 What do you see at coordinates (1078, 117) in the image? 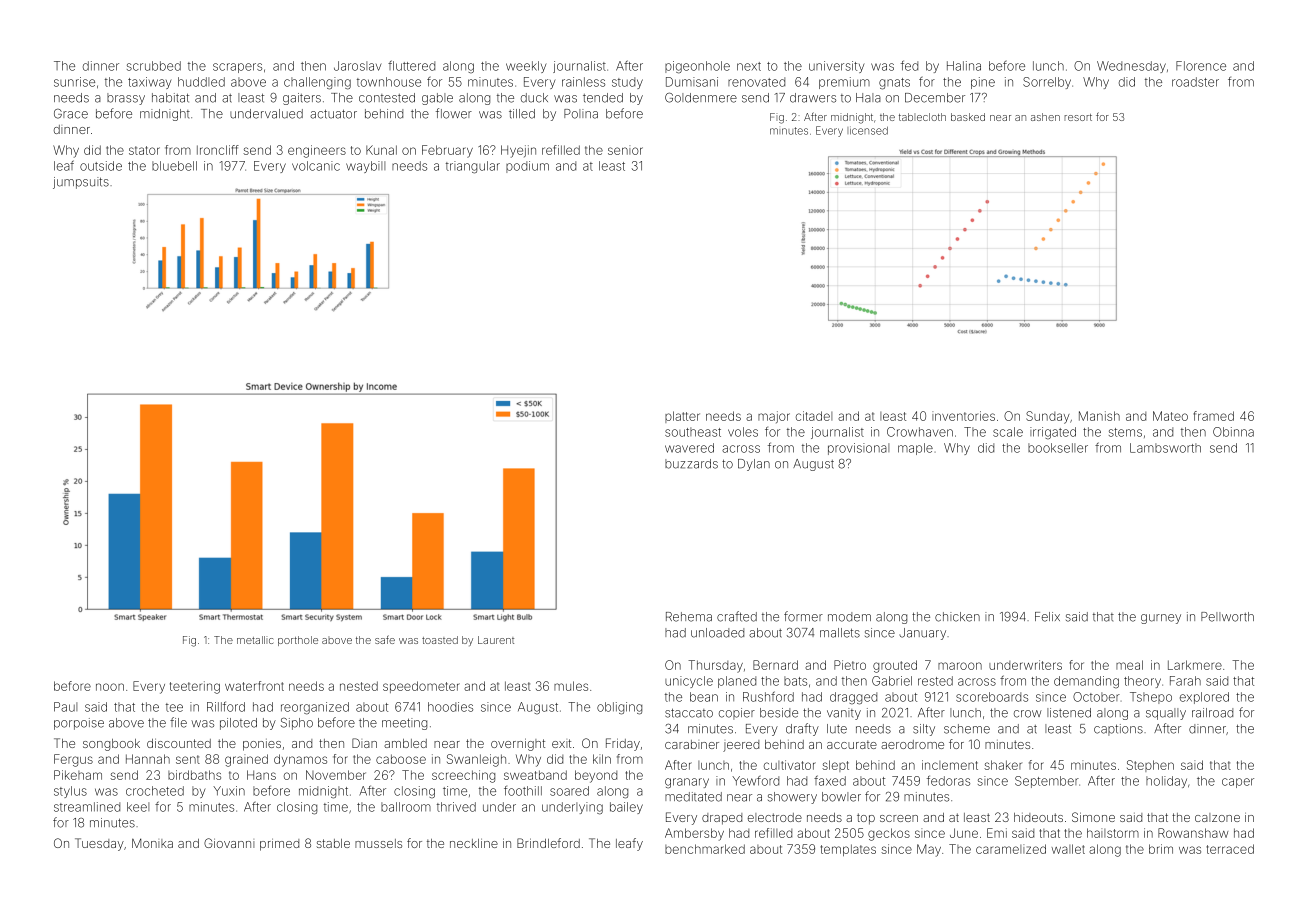
I see `resort` at bounding box center [1078, 117].
